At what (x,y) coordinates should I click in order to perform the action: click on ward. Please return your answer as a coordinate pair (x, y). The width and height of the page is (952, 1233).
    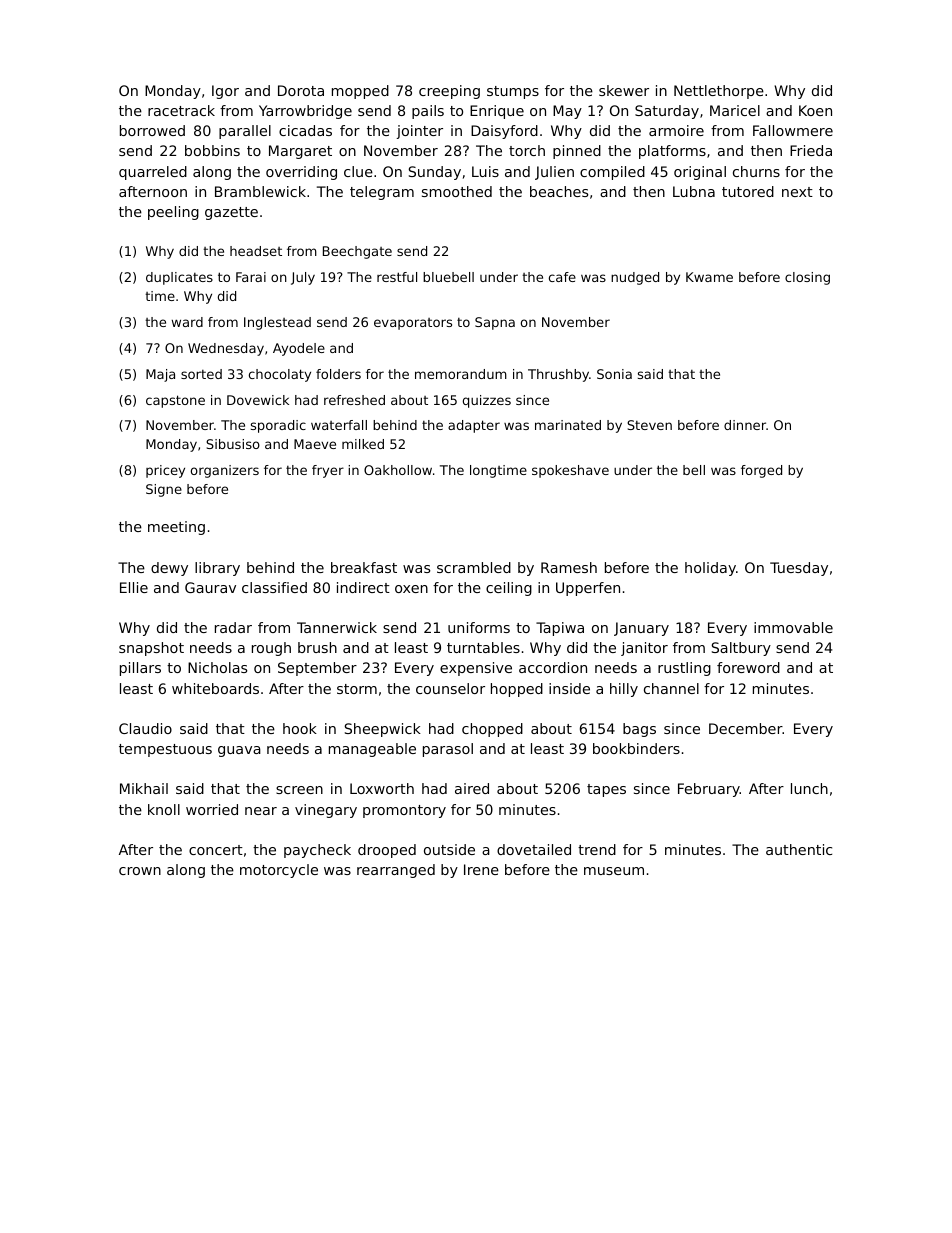
    Looking at the image, I should click on (187, 322).
